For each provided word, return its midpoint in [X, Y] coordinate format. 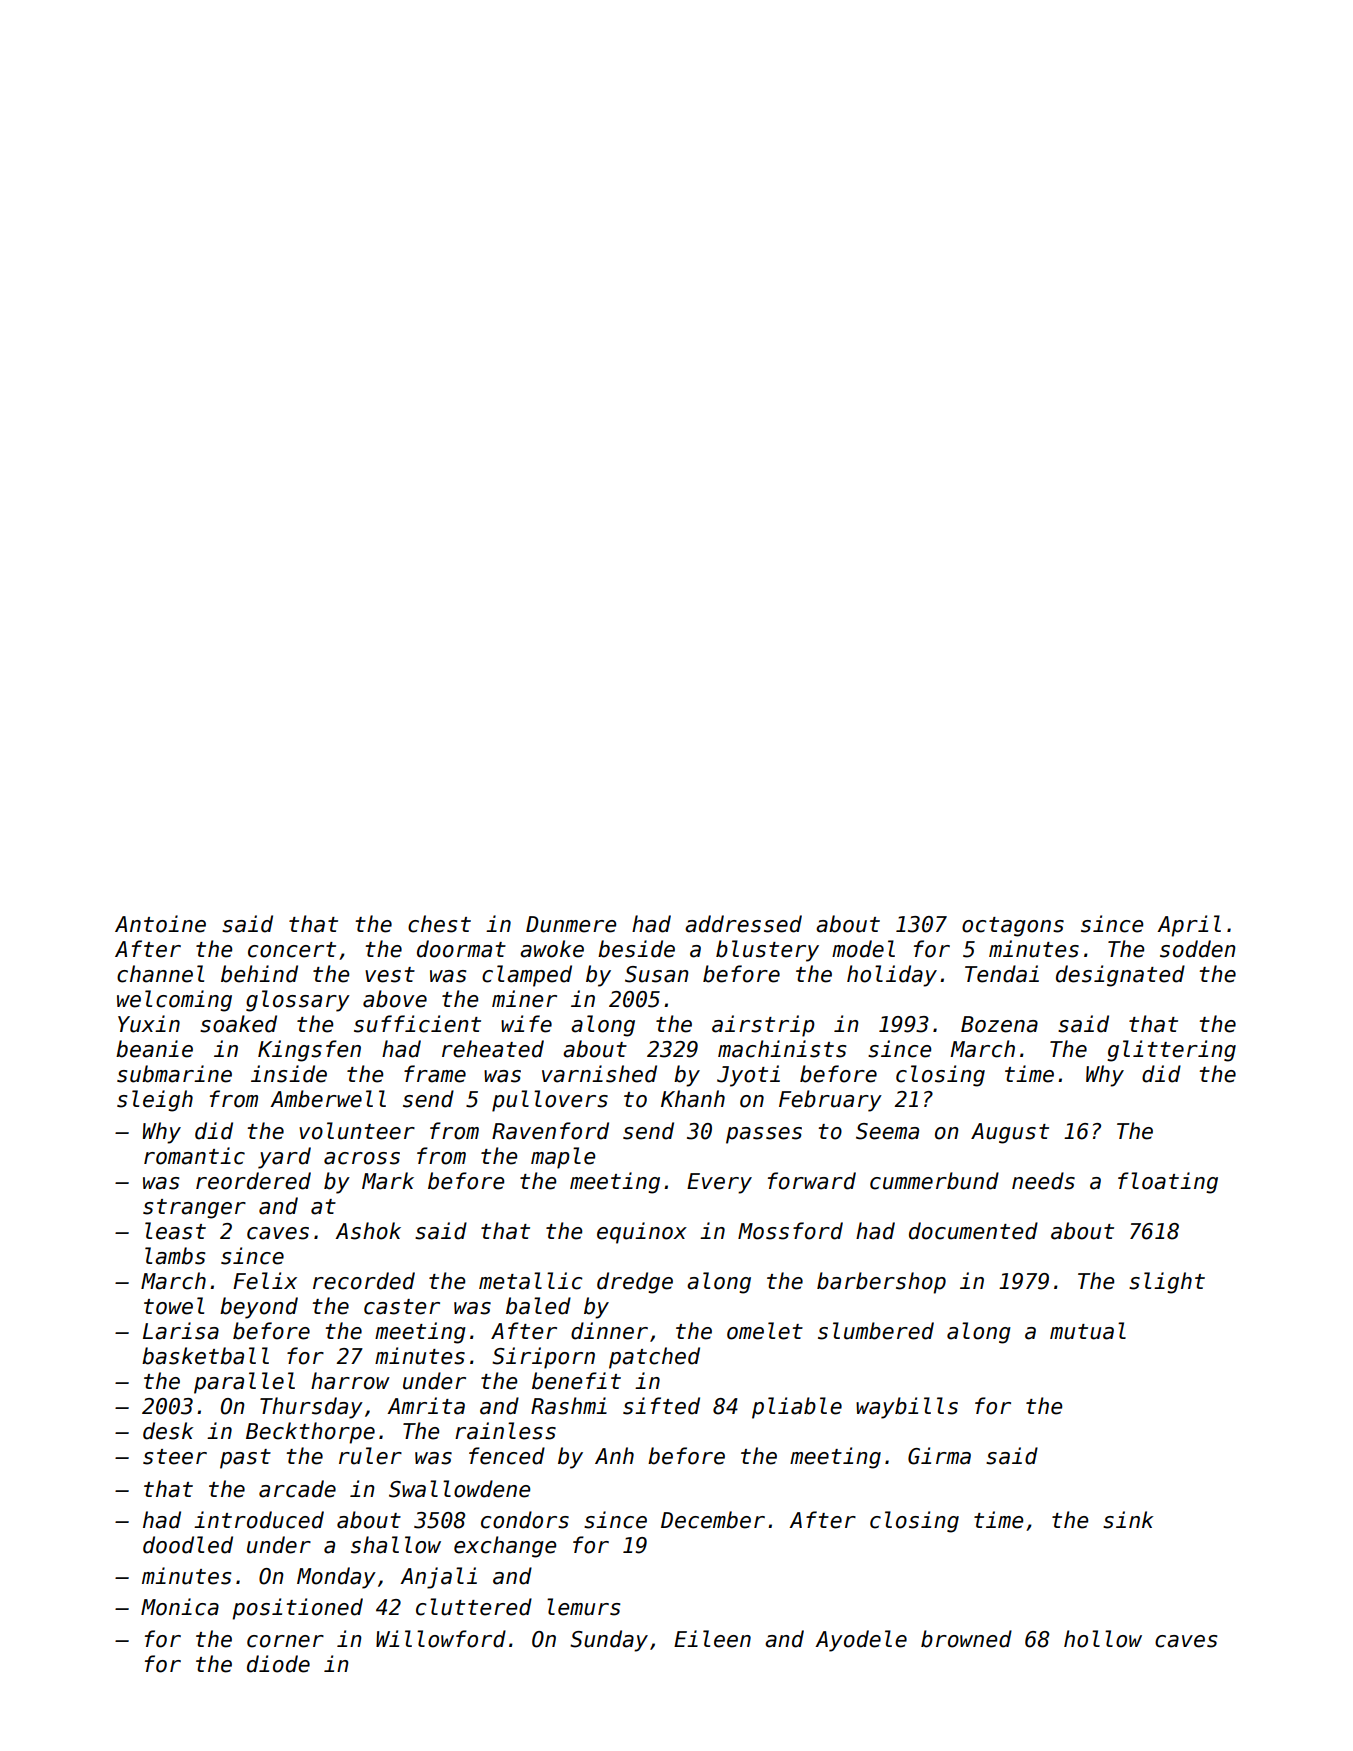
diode [278, 1664]
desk [168, 1431]
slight [1167, 1283]
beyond [259, 1308]
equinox [642, 1233]
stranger [194, 1209]
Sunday [609, 1641]
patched [654, 1358]
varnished [599, 1074]
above [395, 999]
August [1010, 1133]
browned [966, 1639]
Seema [887, 1131]
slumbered [876, 1331]
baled [538, 1306]
